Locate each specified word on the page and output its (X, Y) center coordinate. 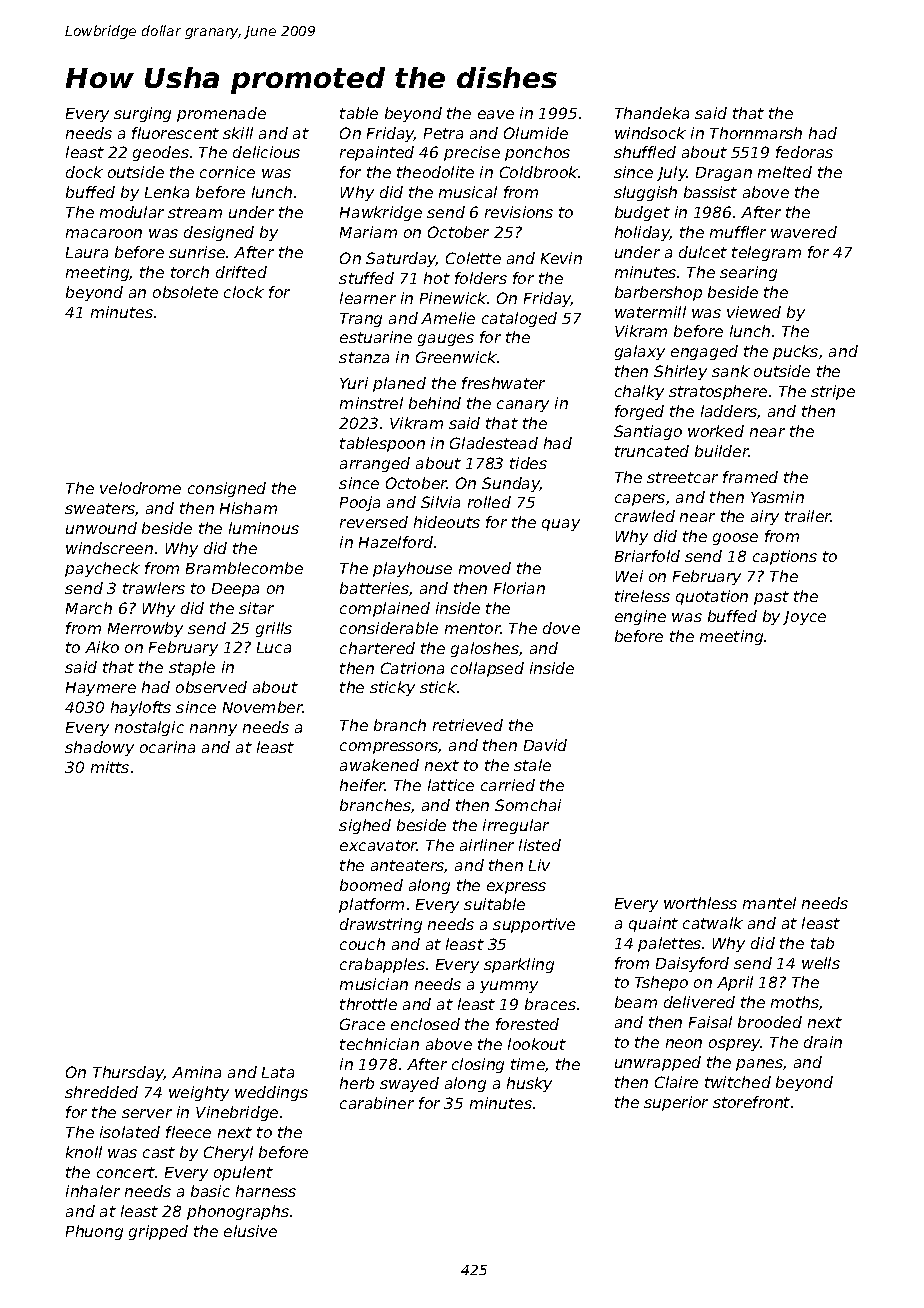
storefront (751, 1102)
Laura (87, 252)
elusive (250, 1231)
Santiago (648, 432)
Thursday (128, 1073)
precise (472, 153)
